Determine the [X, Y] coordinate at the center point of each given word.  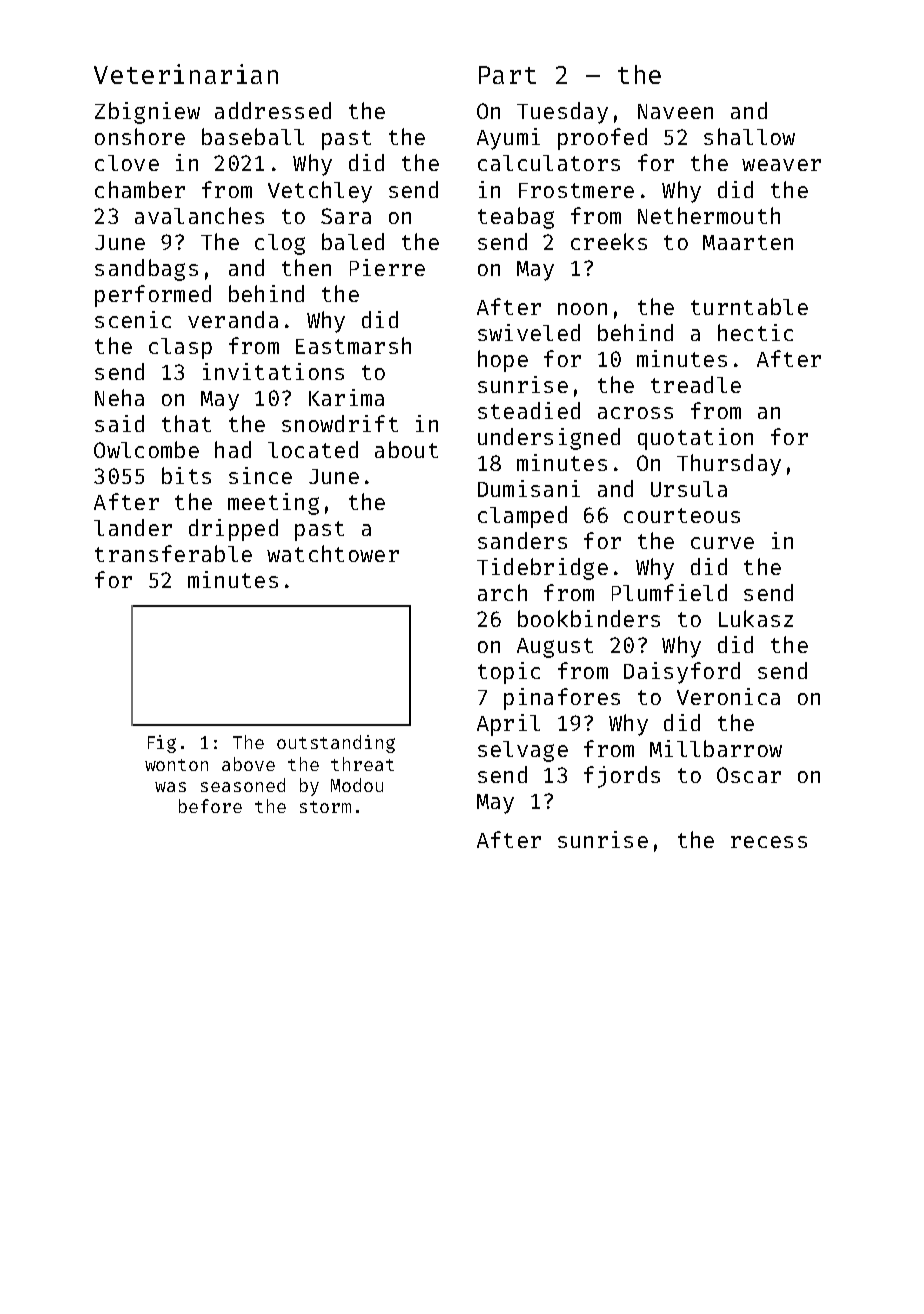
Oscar [749, 775]
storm [325, 807]
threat [362, 764]
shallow [749, 136]
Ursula [689, 489]
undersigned [549, 439]
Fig [162, 744]
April [508, 725]
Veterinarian [186, 74]
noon [582, 309]
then [306, 267]
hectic [755, 332]
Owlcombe [146, 449]
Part [507, 75]
